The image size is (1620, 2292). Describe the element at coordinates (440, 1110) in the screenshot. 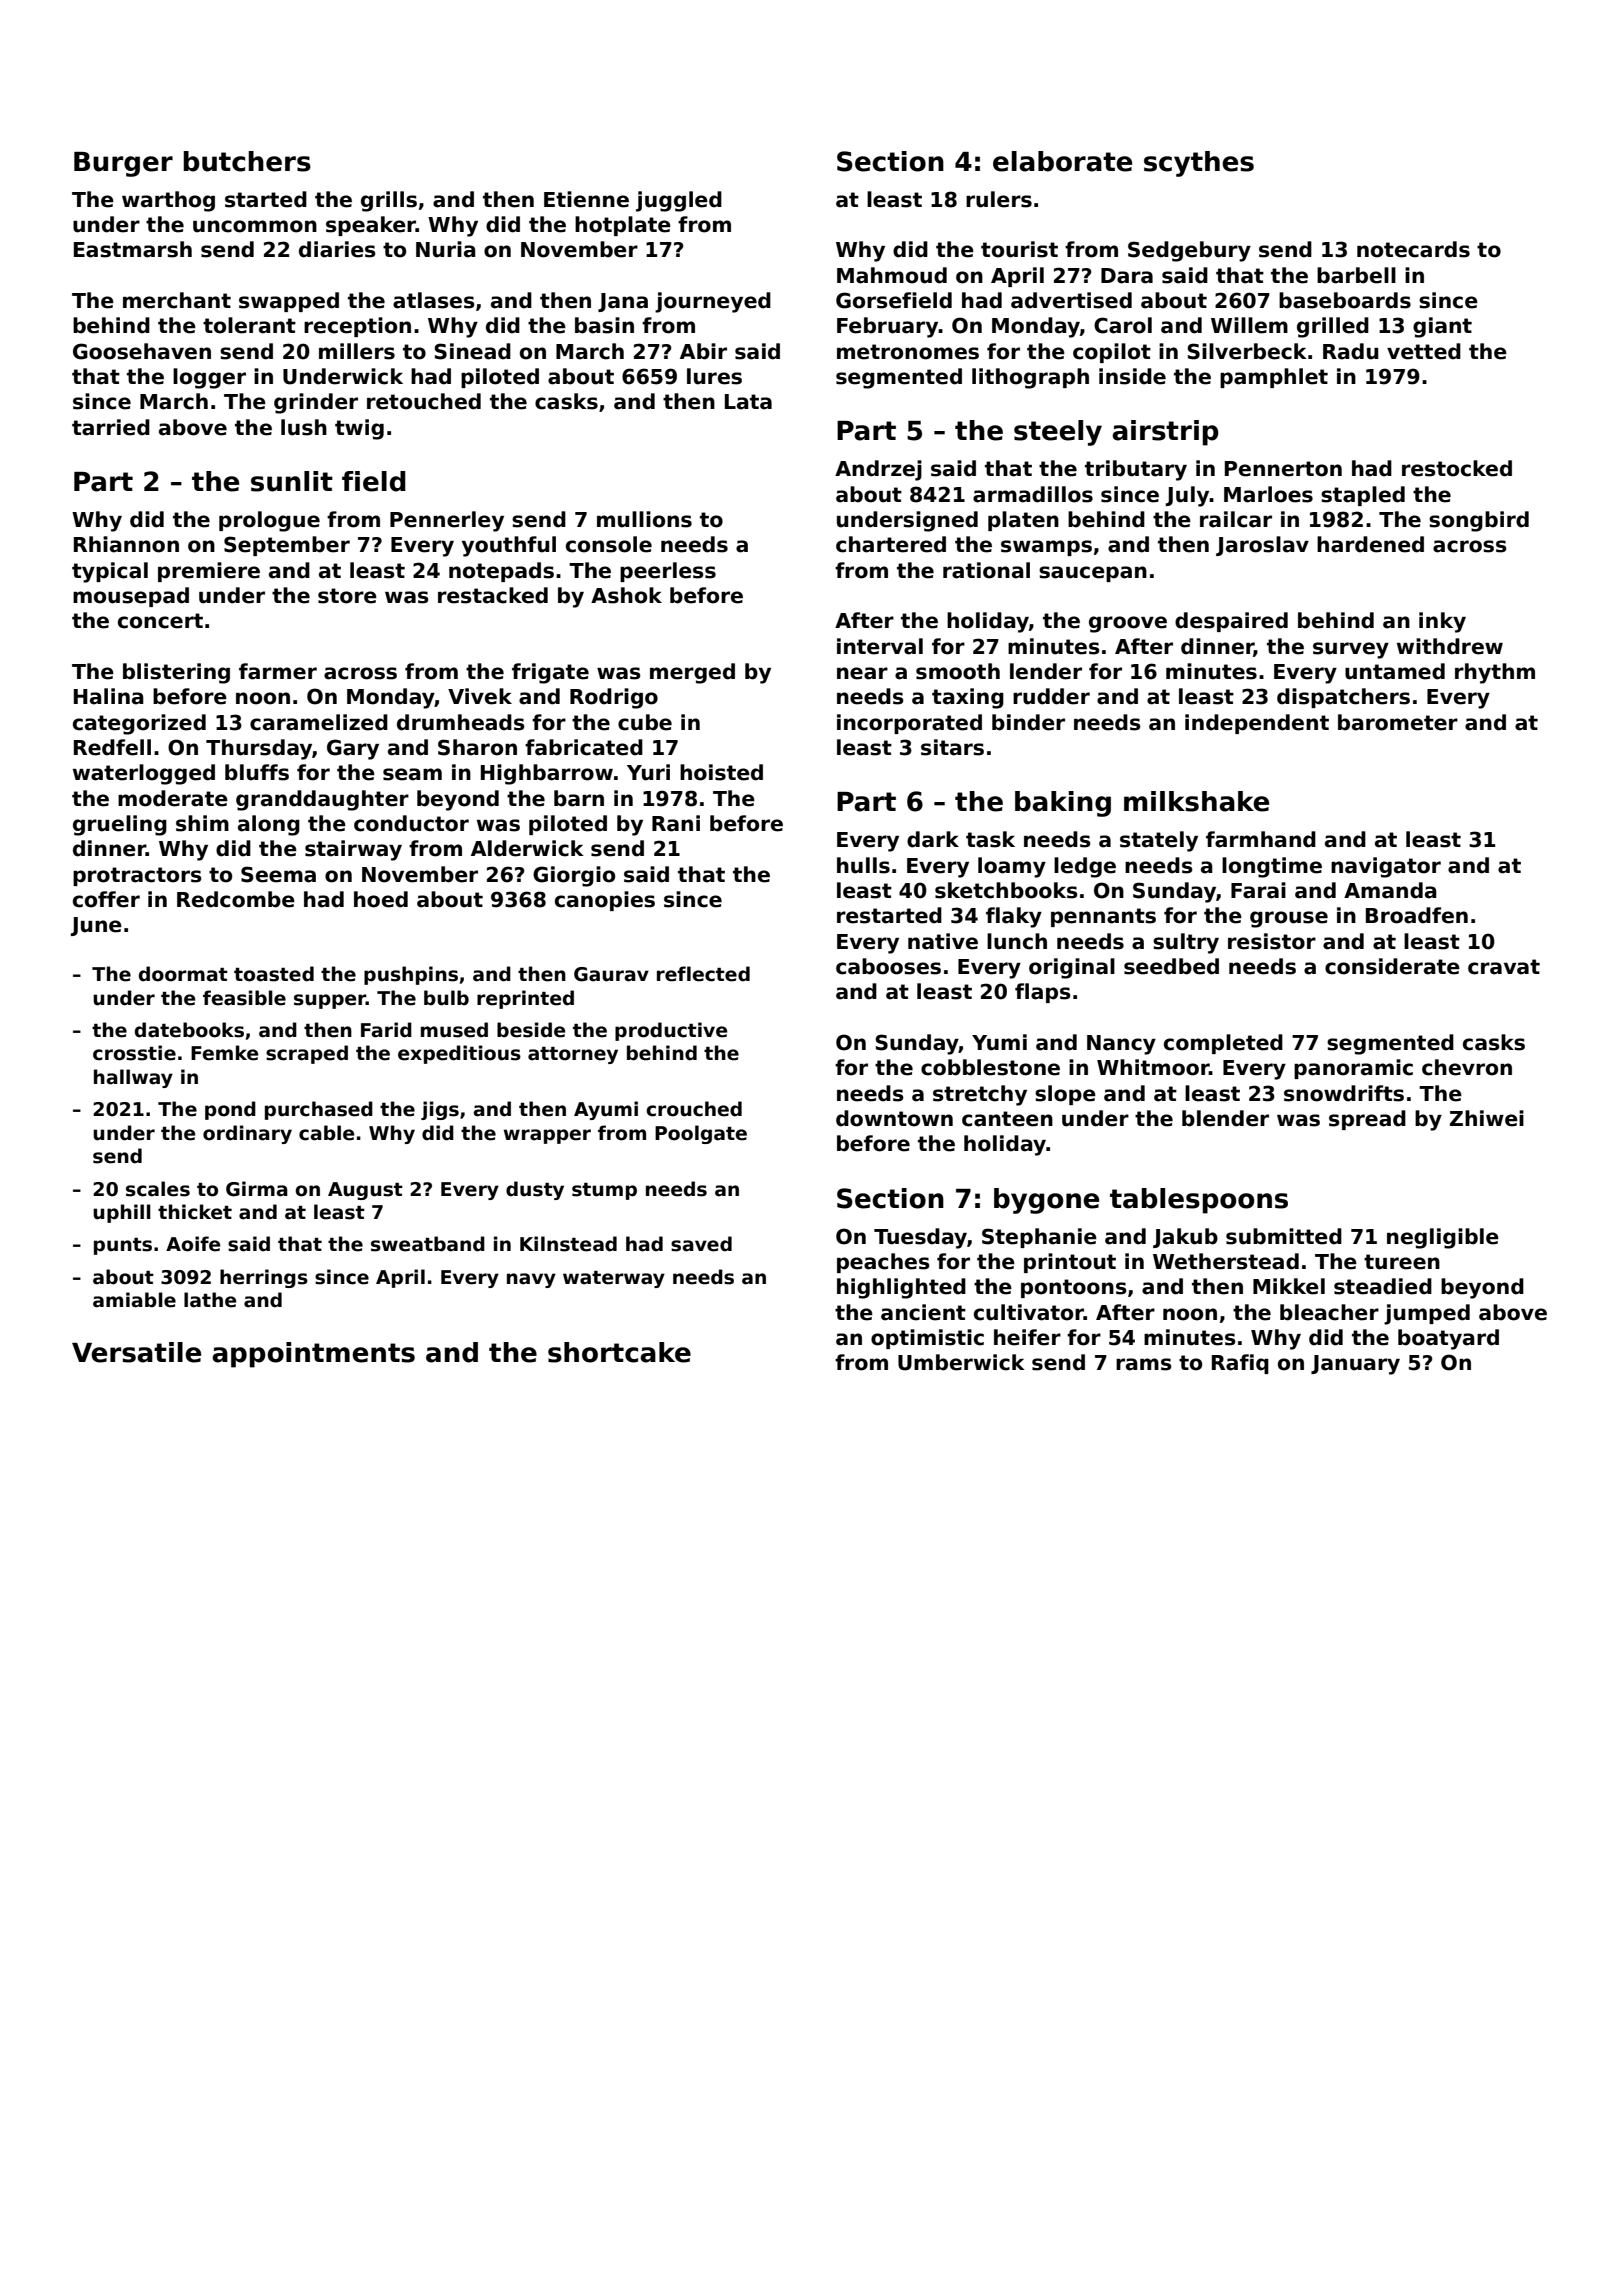

I see `jigs` at that location.
